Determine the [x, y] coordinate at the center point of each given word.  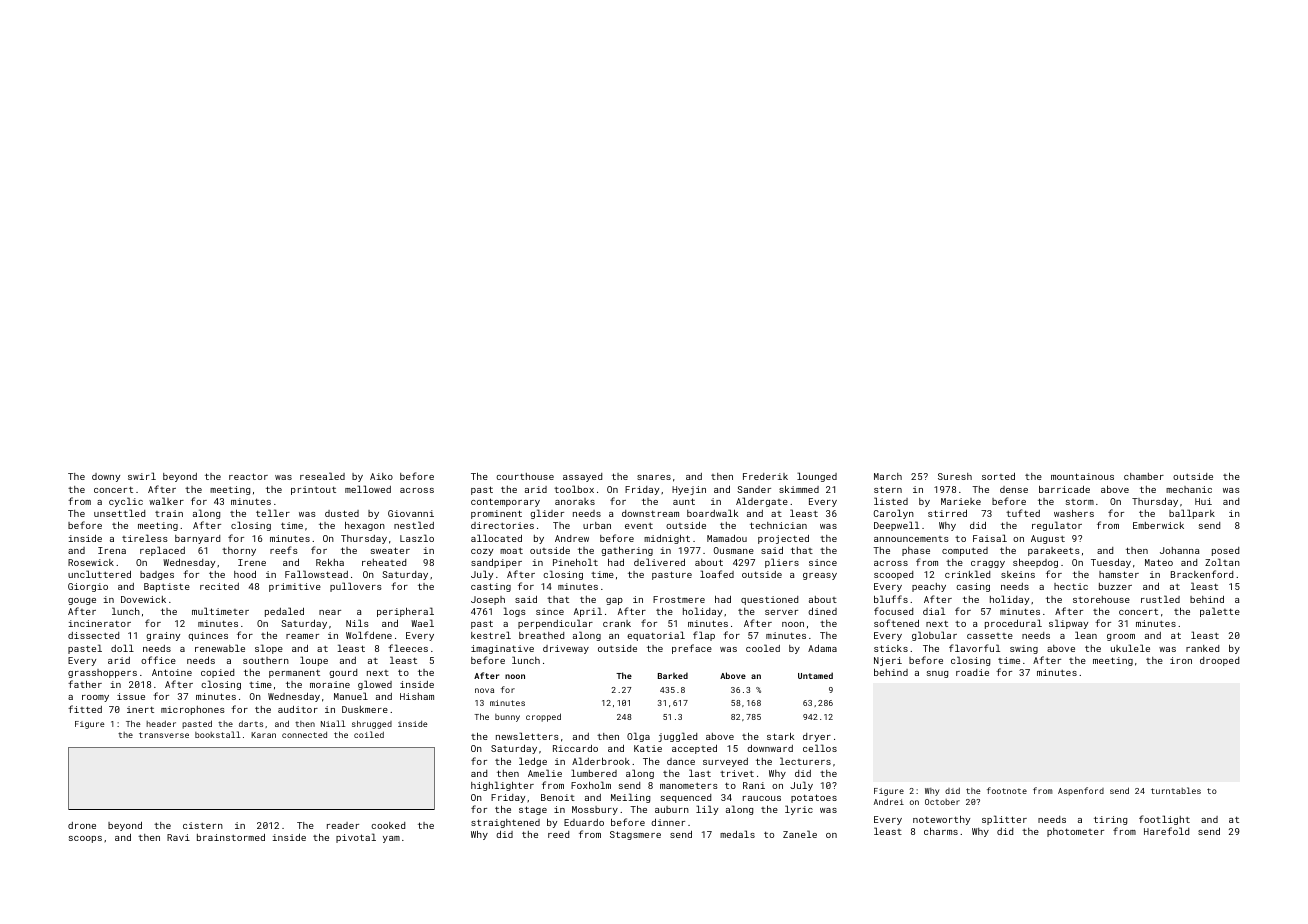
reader [343, 825]
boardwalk [712, 513]
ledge [533, 762]
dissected [93, 635]
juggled [677, 737]
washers [1074, 513]
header [161, 723]
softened [896, 623]
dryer [817, 737]
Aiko [381, 476]
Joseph [488, 600]
